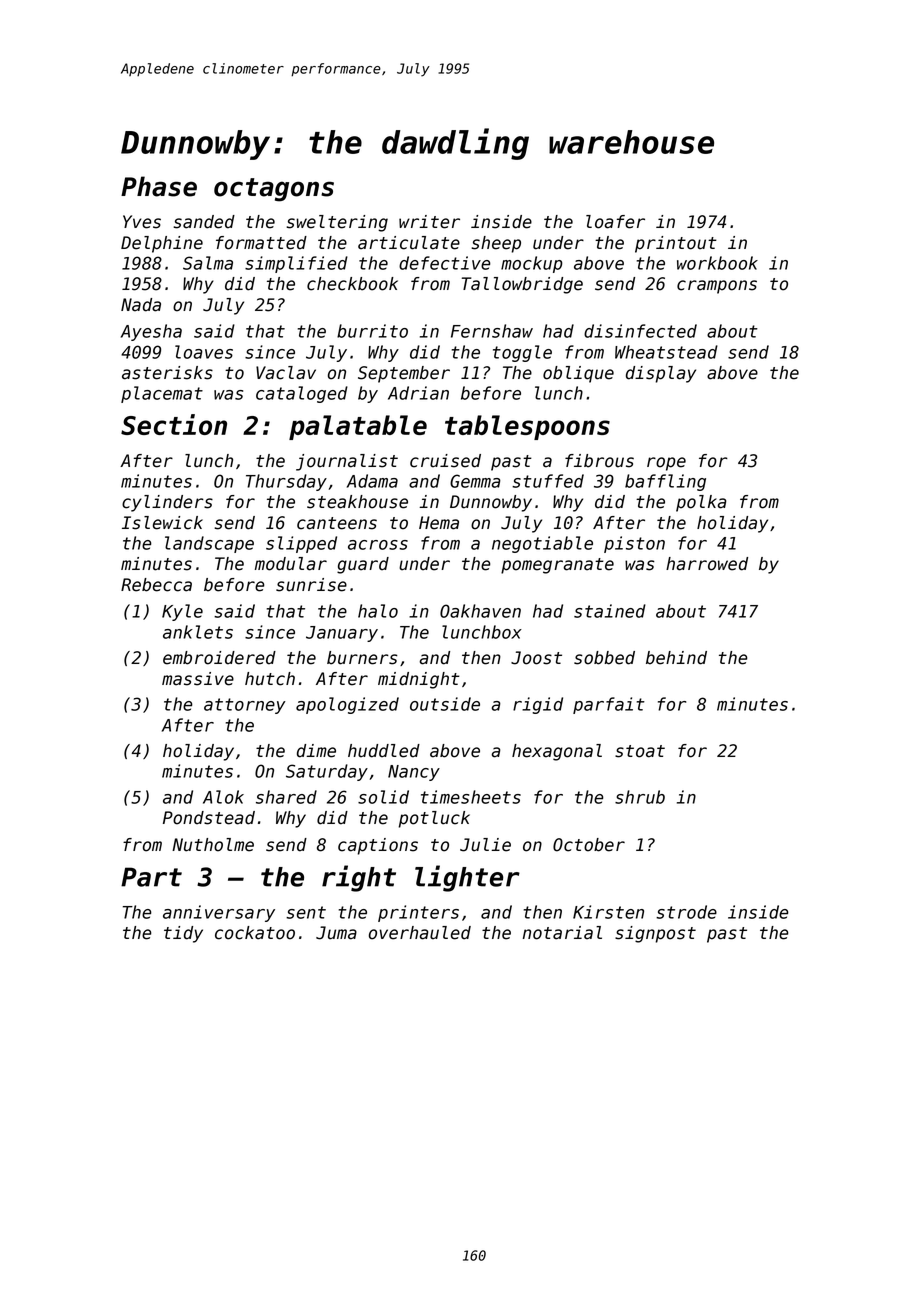 The width and height of the document is (924, 1311). Describe the element at coordinates (204, 352) in the document. I see `loaves` at that location.
